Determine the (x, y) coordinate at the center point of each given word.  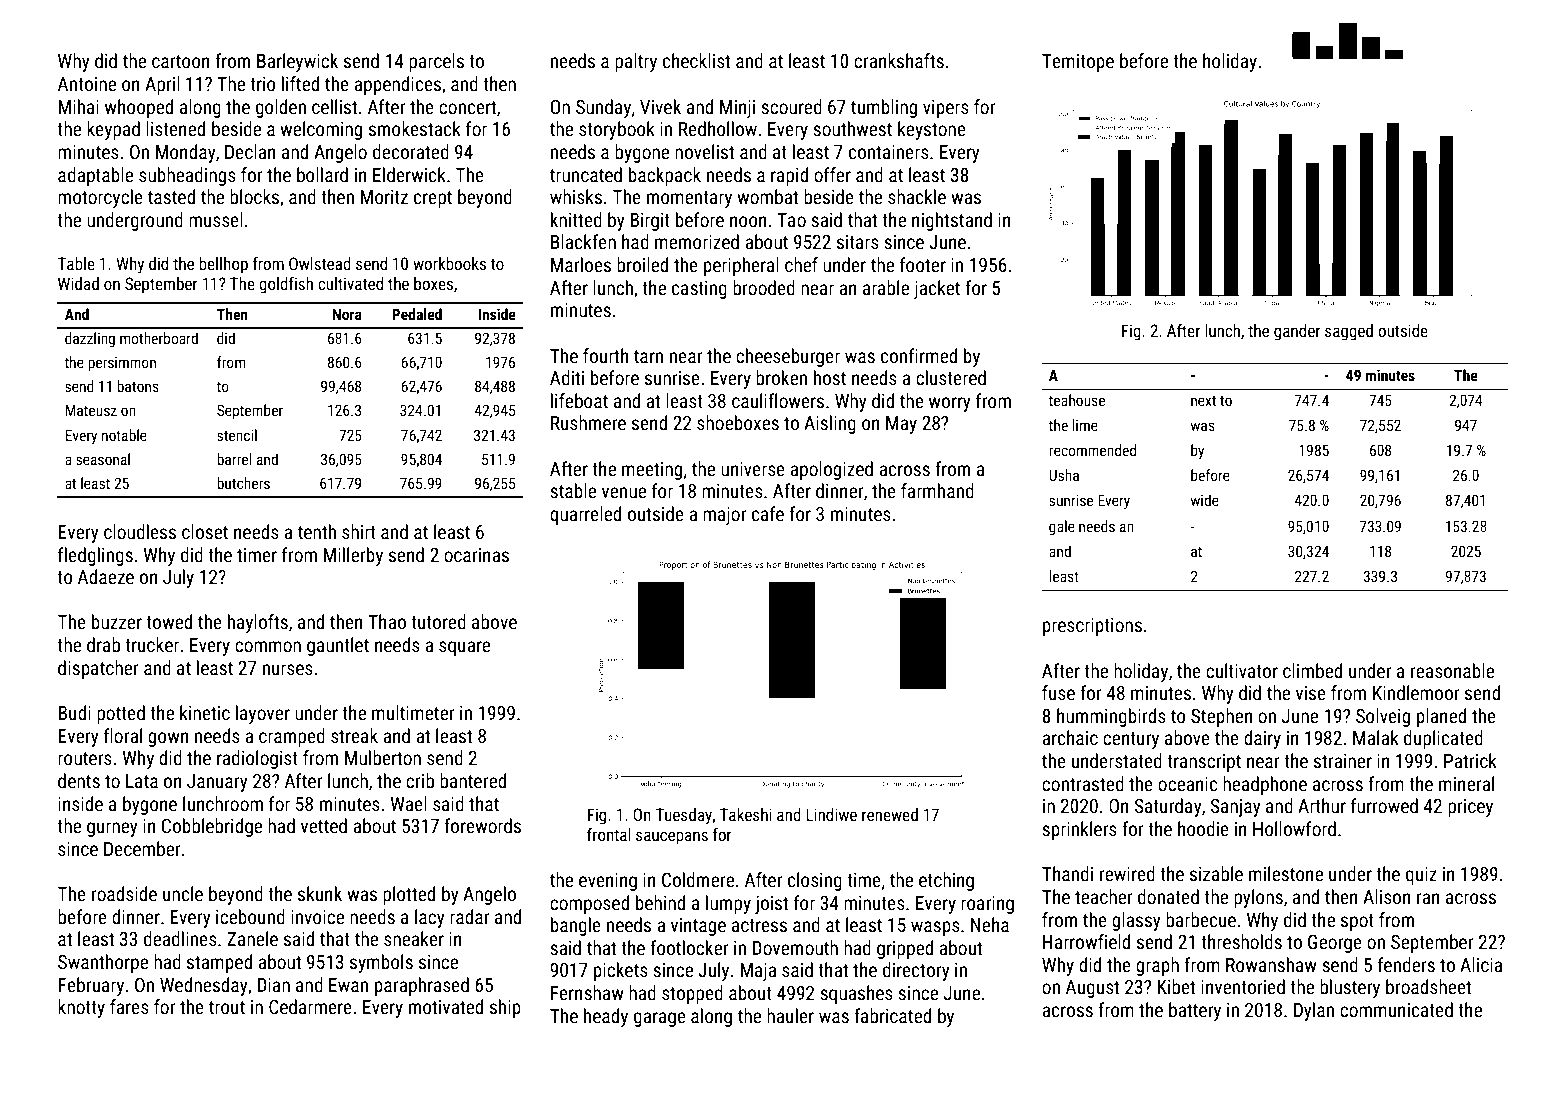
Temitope (1078, 63)
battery (1195, 1011)
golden (281, 108)
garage (660, 1019)
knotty (81, 1008)
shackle (917, 196)
